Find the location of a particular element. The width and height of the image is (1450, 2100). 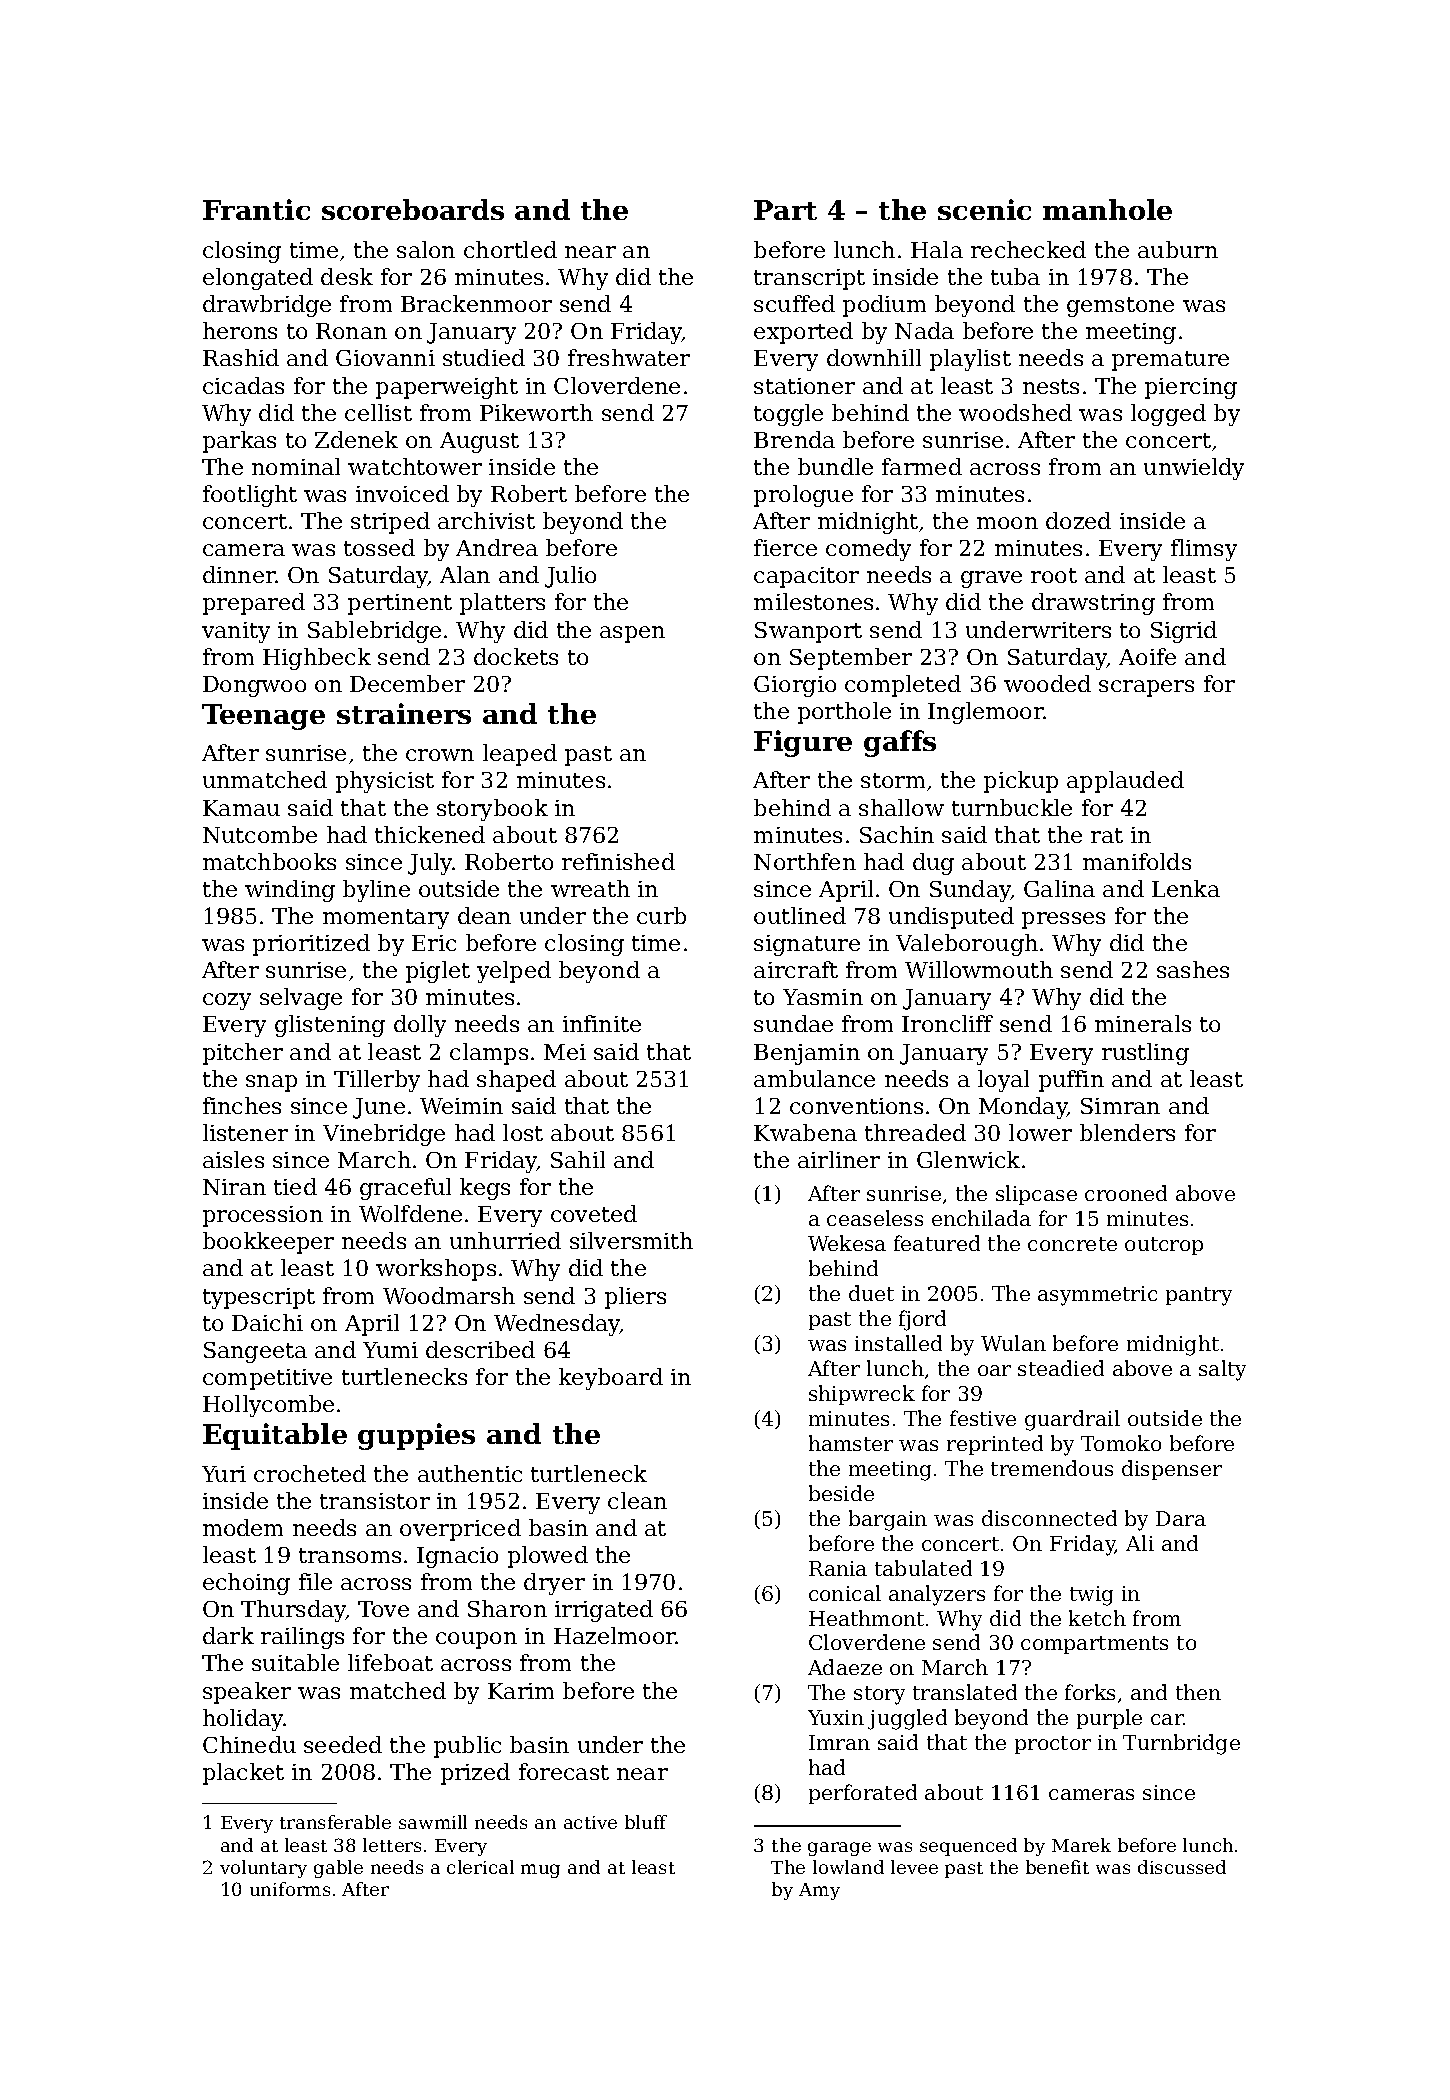

aisles is located at coordinates (233, 1159).
